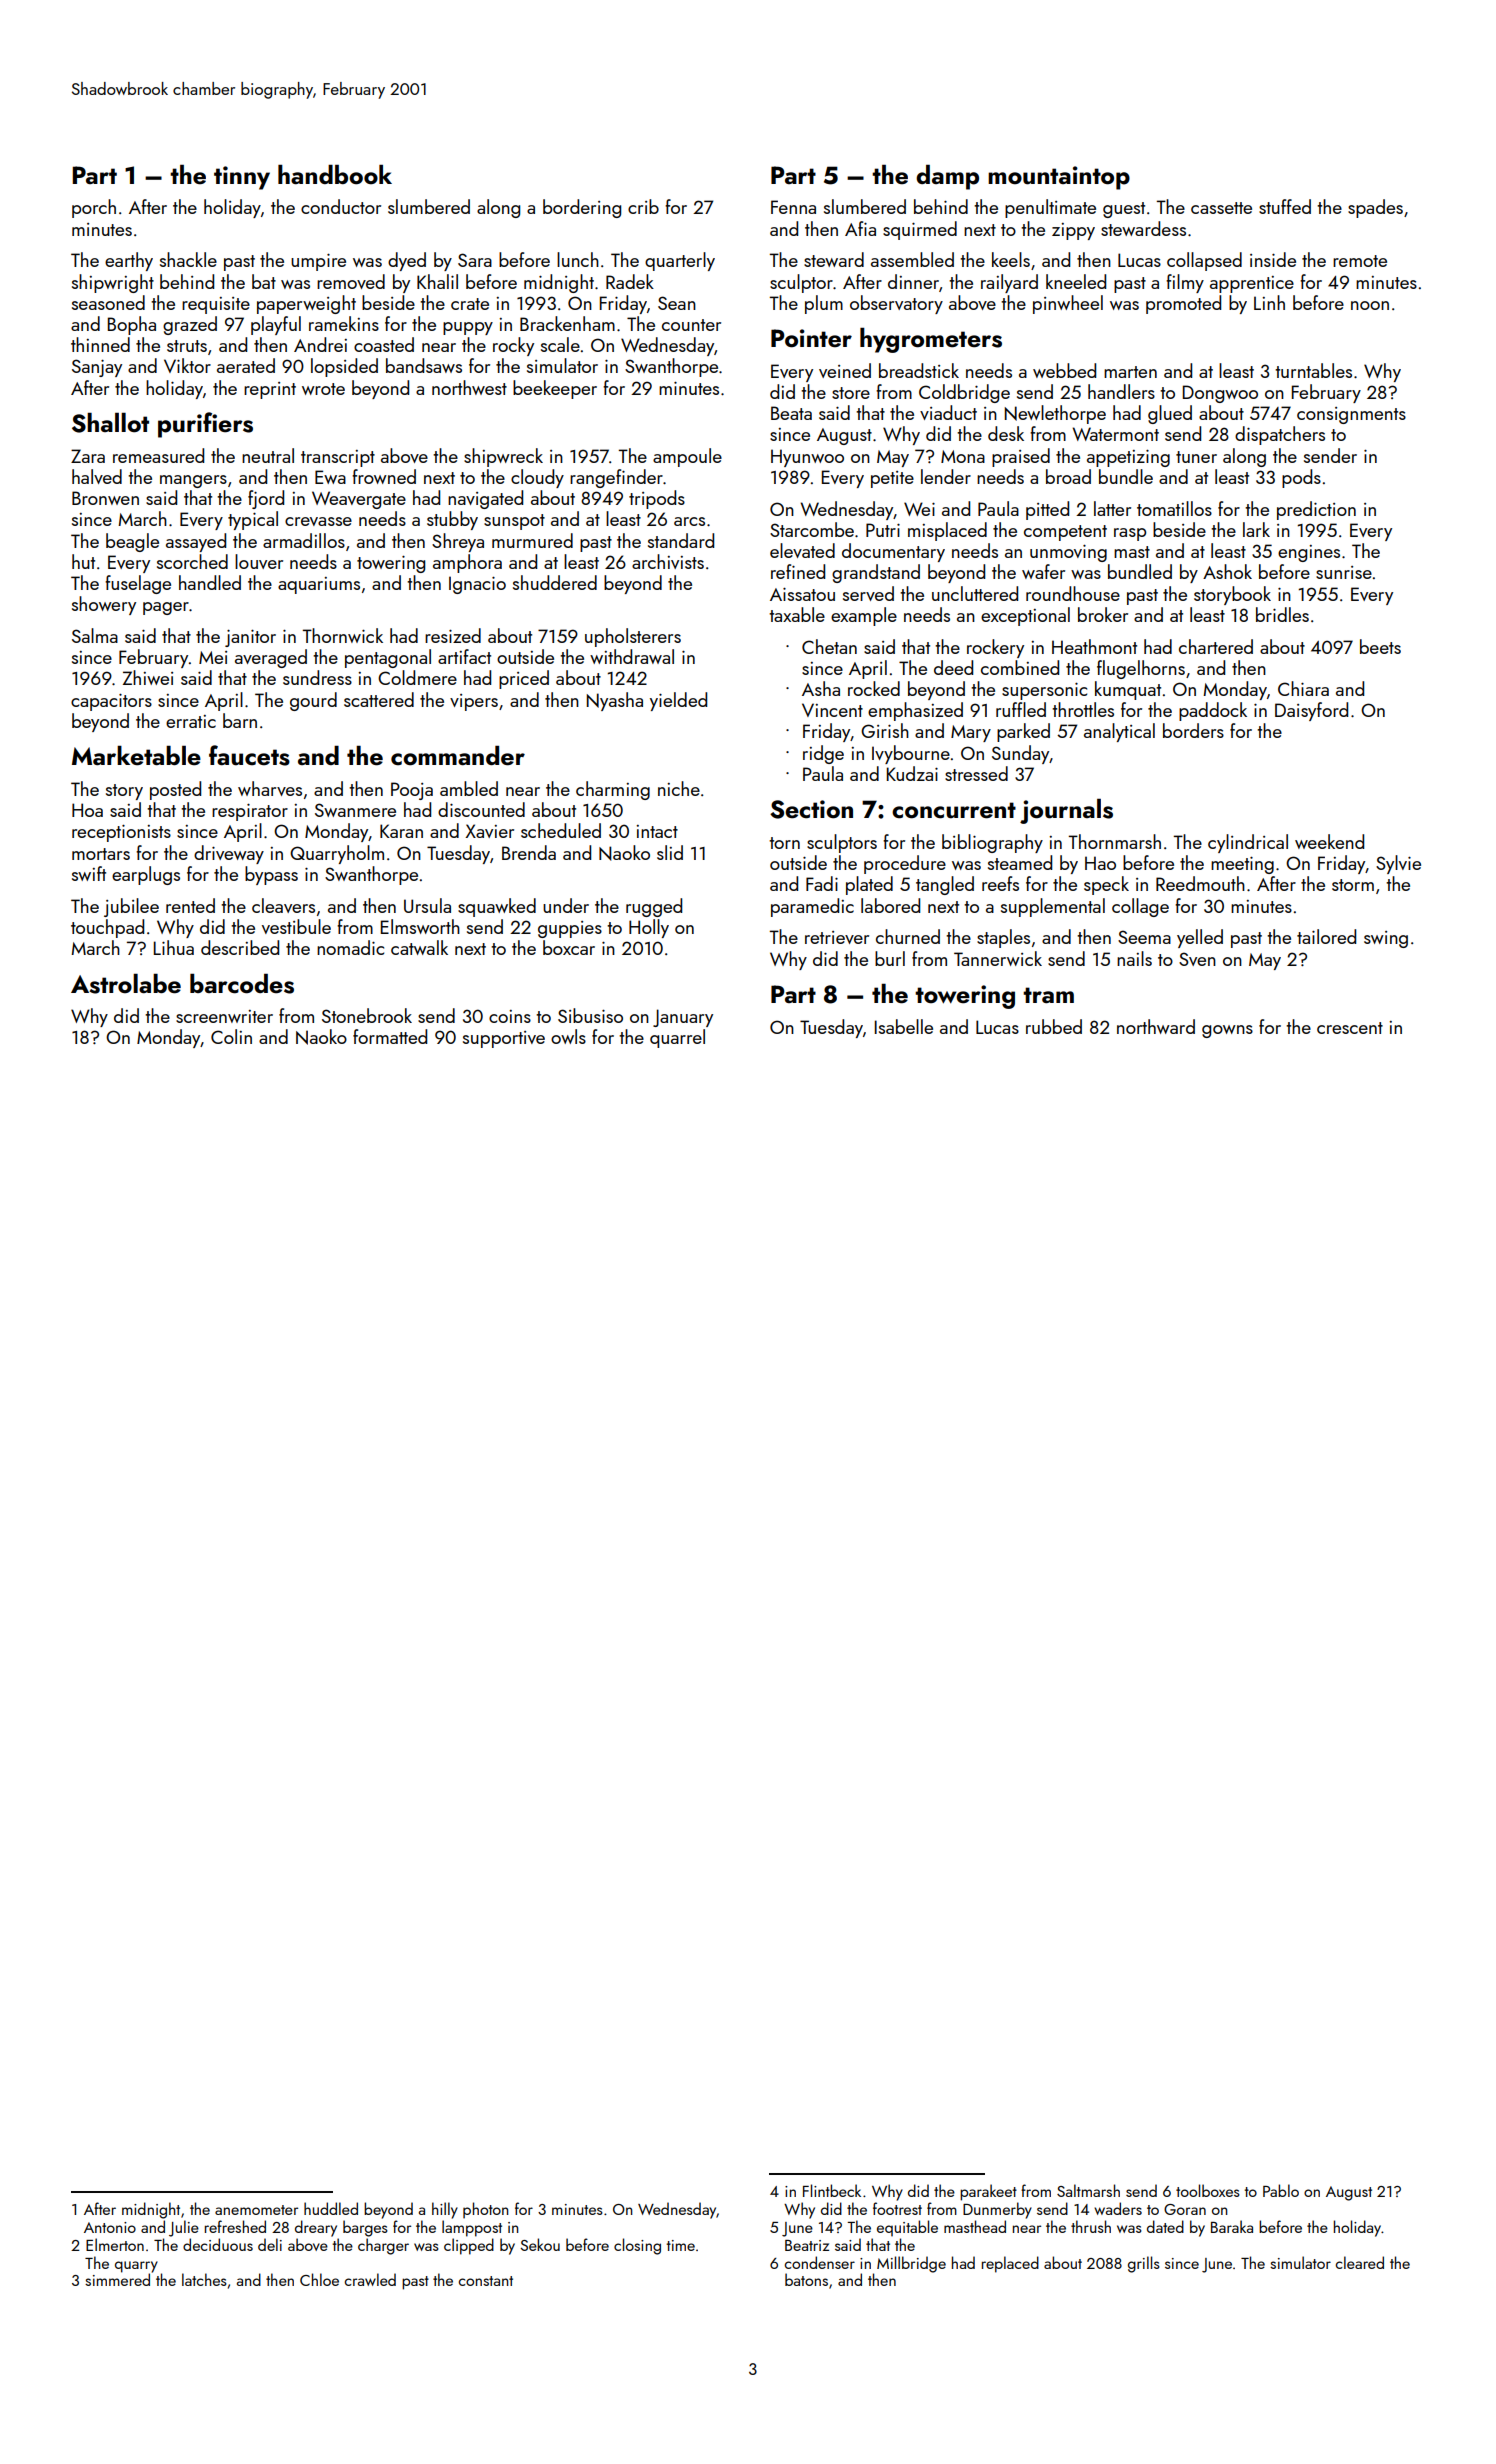 This screenshot has height=2464, width=1496. I want to click on journals, so click(1066, 811).
